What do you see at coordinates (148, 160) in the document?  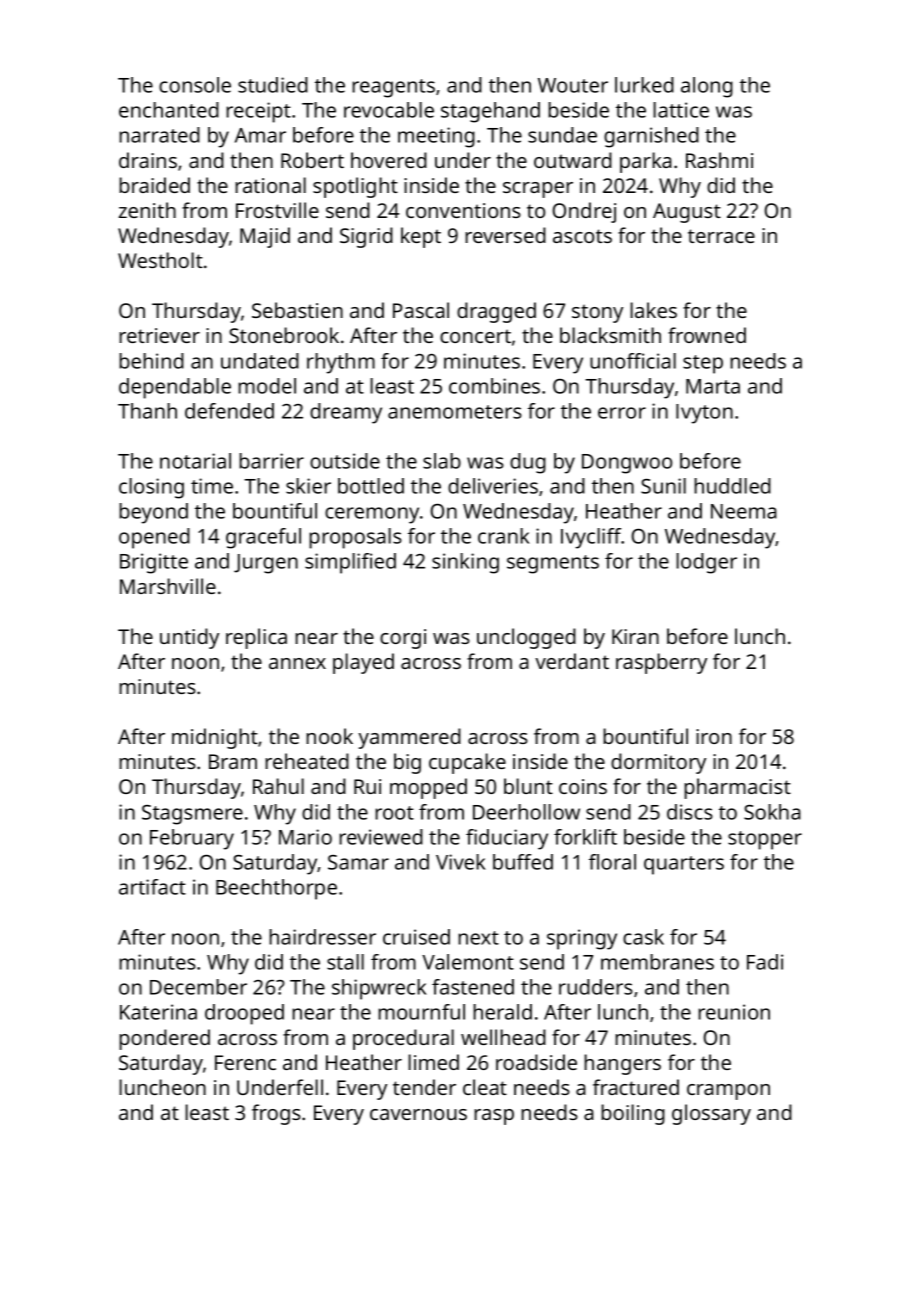 I see `drains` at bounding box center [148, 160].
